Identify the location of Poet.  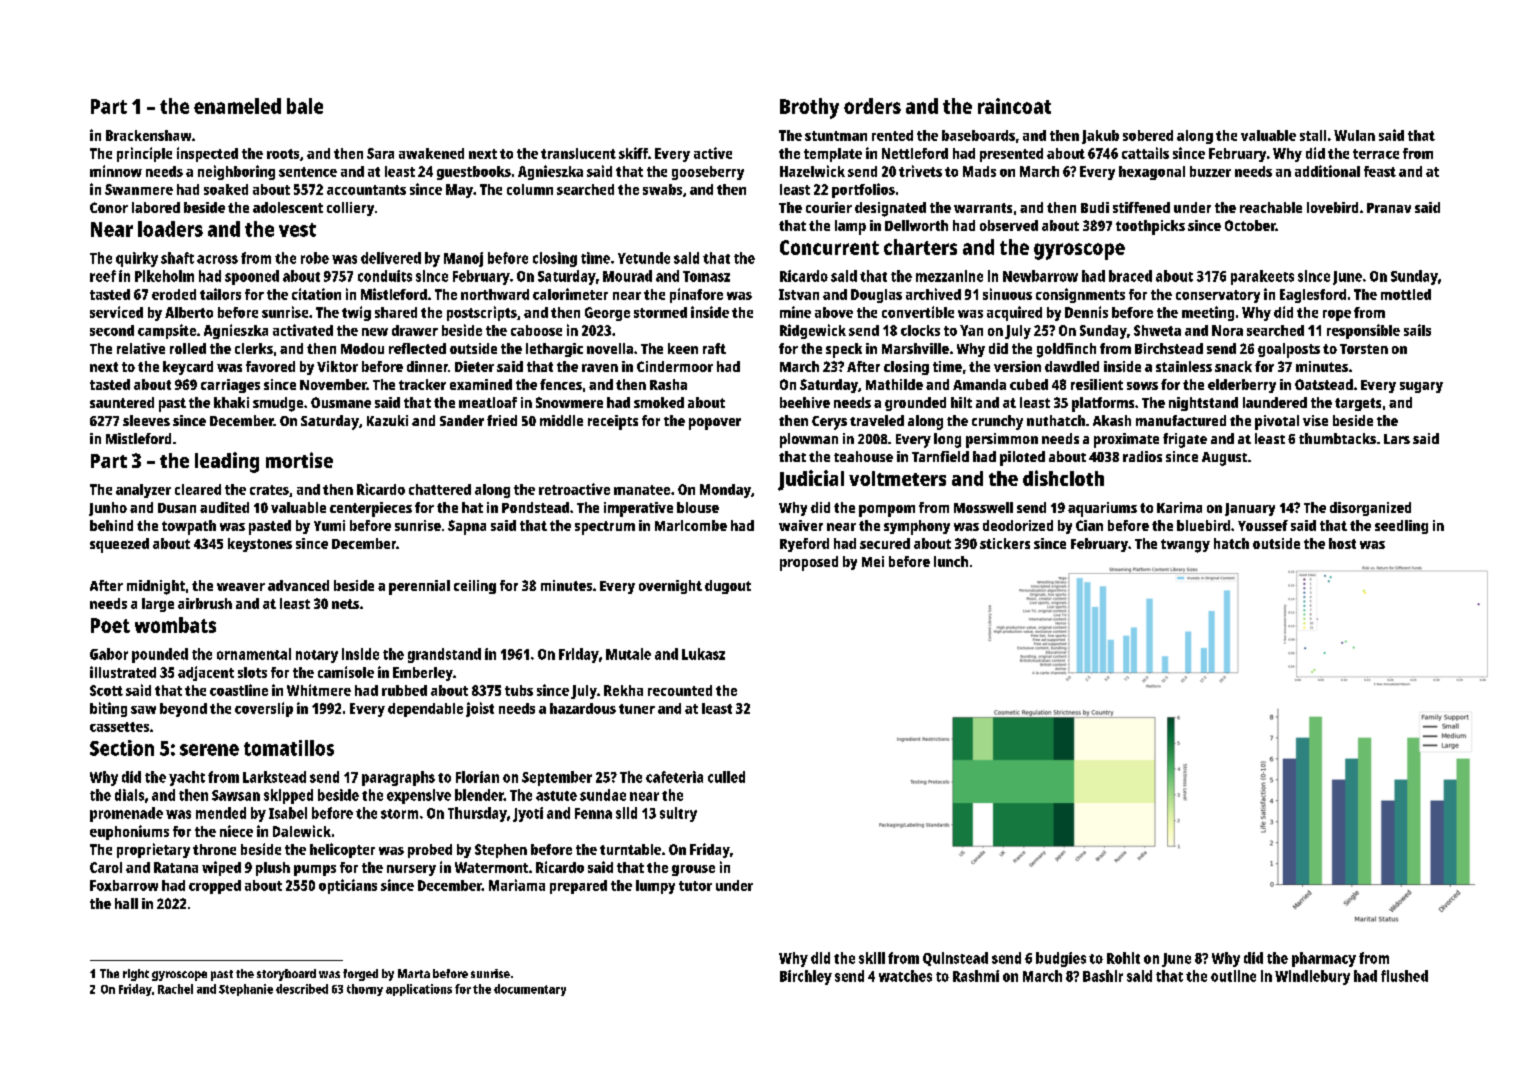
(110, 625).
